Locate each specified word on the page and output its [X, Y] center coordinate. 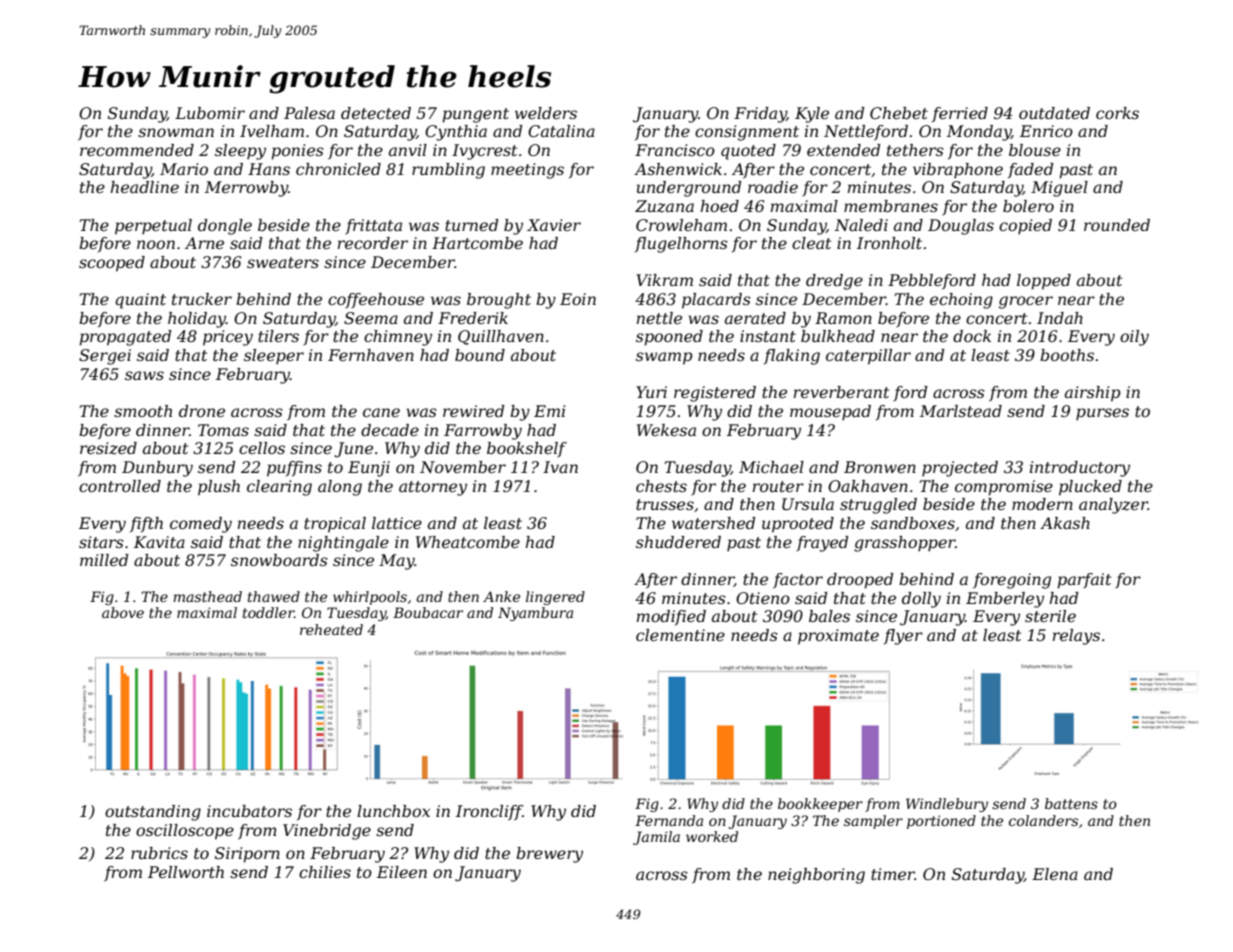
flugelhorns [681, 245]
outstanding [153, 813]
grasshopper [904, 544]
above [123, 612]
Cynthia [456, 133]
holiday [197, 320]
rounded [1117, 225]
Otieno [763, 598]
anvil [408, 150]
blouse [1035, 150]
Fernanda [669, 820]
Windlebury [947, 805]
